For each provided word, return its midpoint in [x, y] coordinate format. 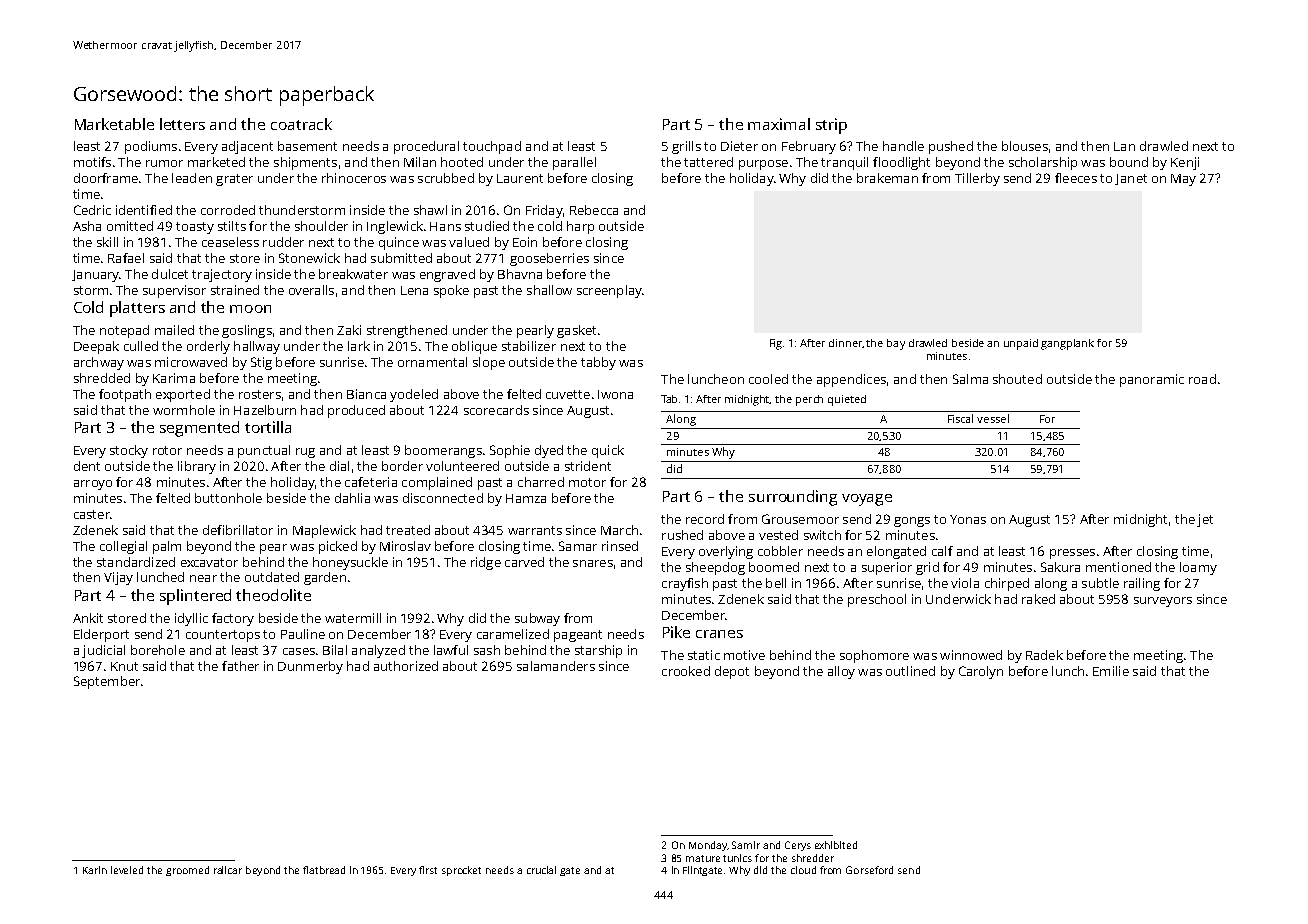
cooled [768, 379]
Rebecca [594, 210]
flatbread [324, 870]
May [1183, 180]
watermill [353, 618]
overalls [311, 290]
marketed [216, 162]
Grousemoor [800, 519]
